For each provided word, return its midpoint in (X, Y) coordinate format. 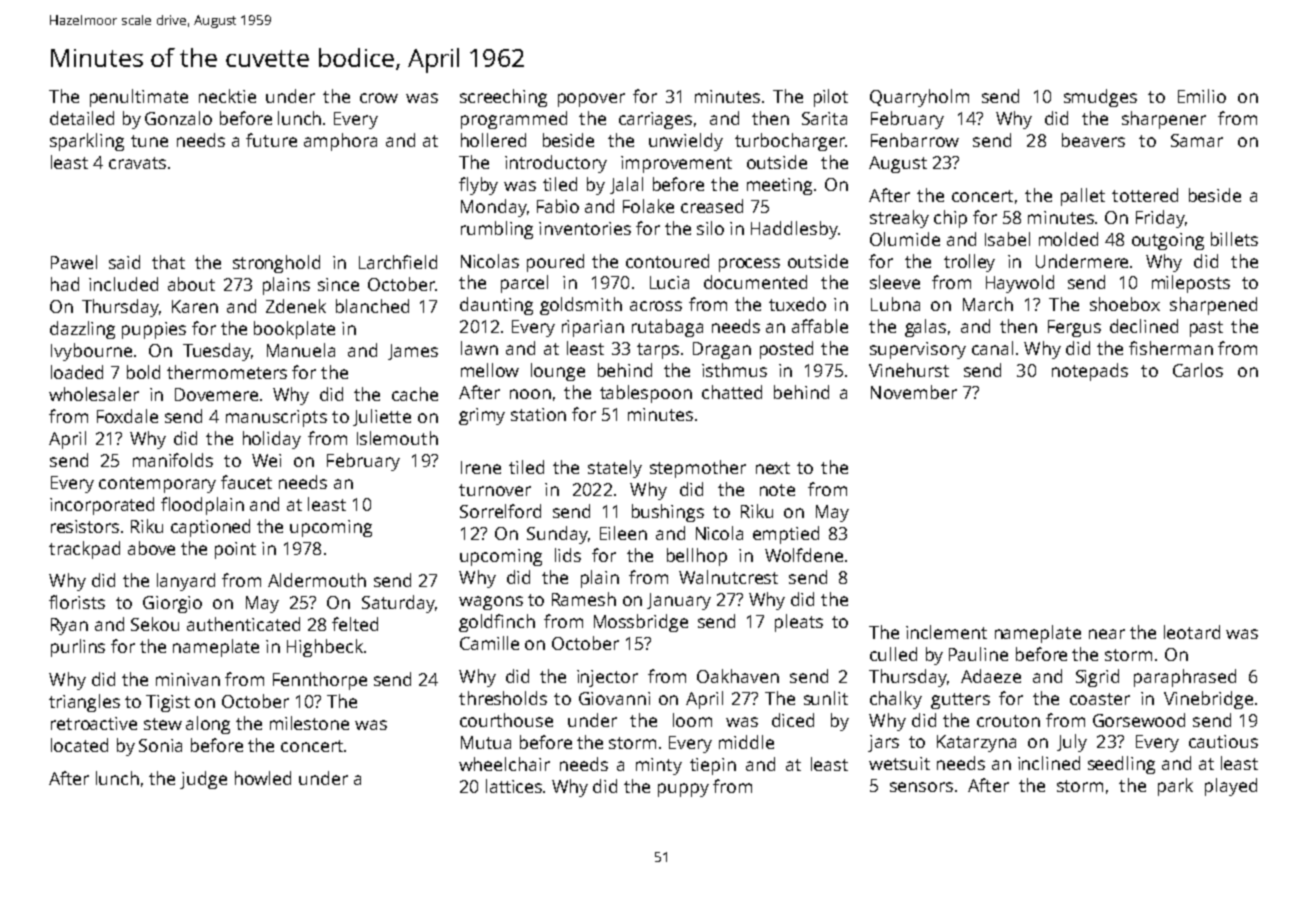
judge (203, 780)
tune (149, 141)
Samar (1197, 140)
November (914, 392)
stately (615, 469)
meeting (779, 186)
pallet (1083, 197)
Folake (648, 206)
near (1107, 634)
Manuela (301, 350)
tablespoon (646, 394)
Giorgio (172, 604)
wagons (491, 603)
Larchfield (398, 262)
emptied (786, 535)
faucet (246, 482)
